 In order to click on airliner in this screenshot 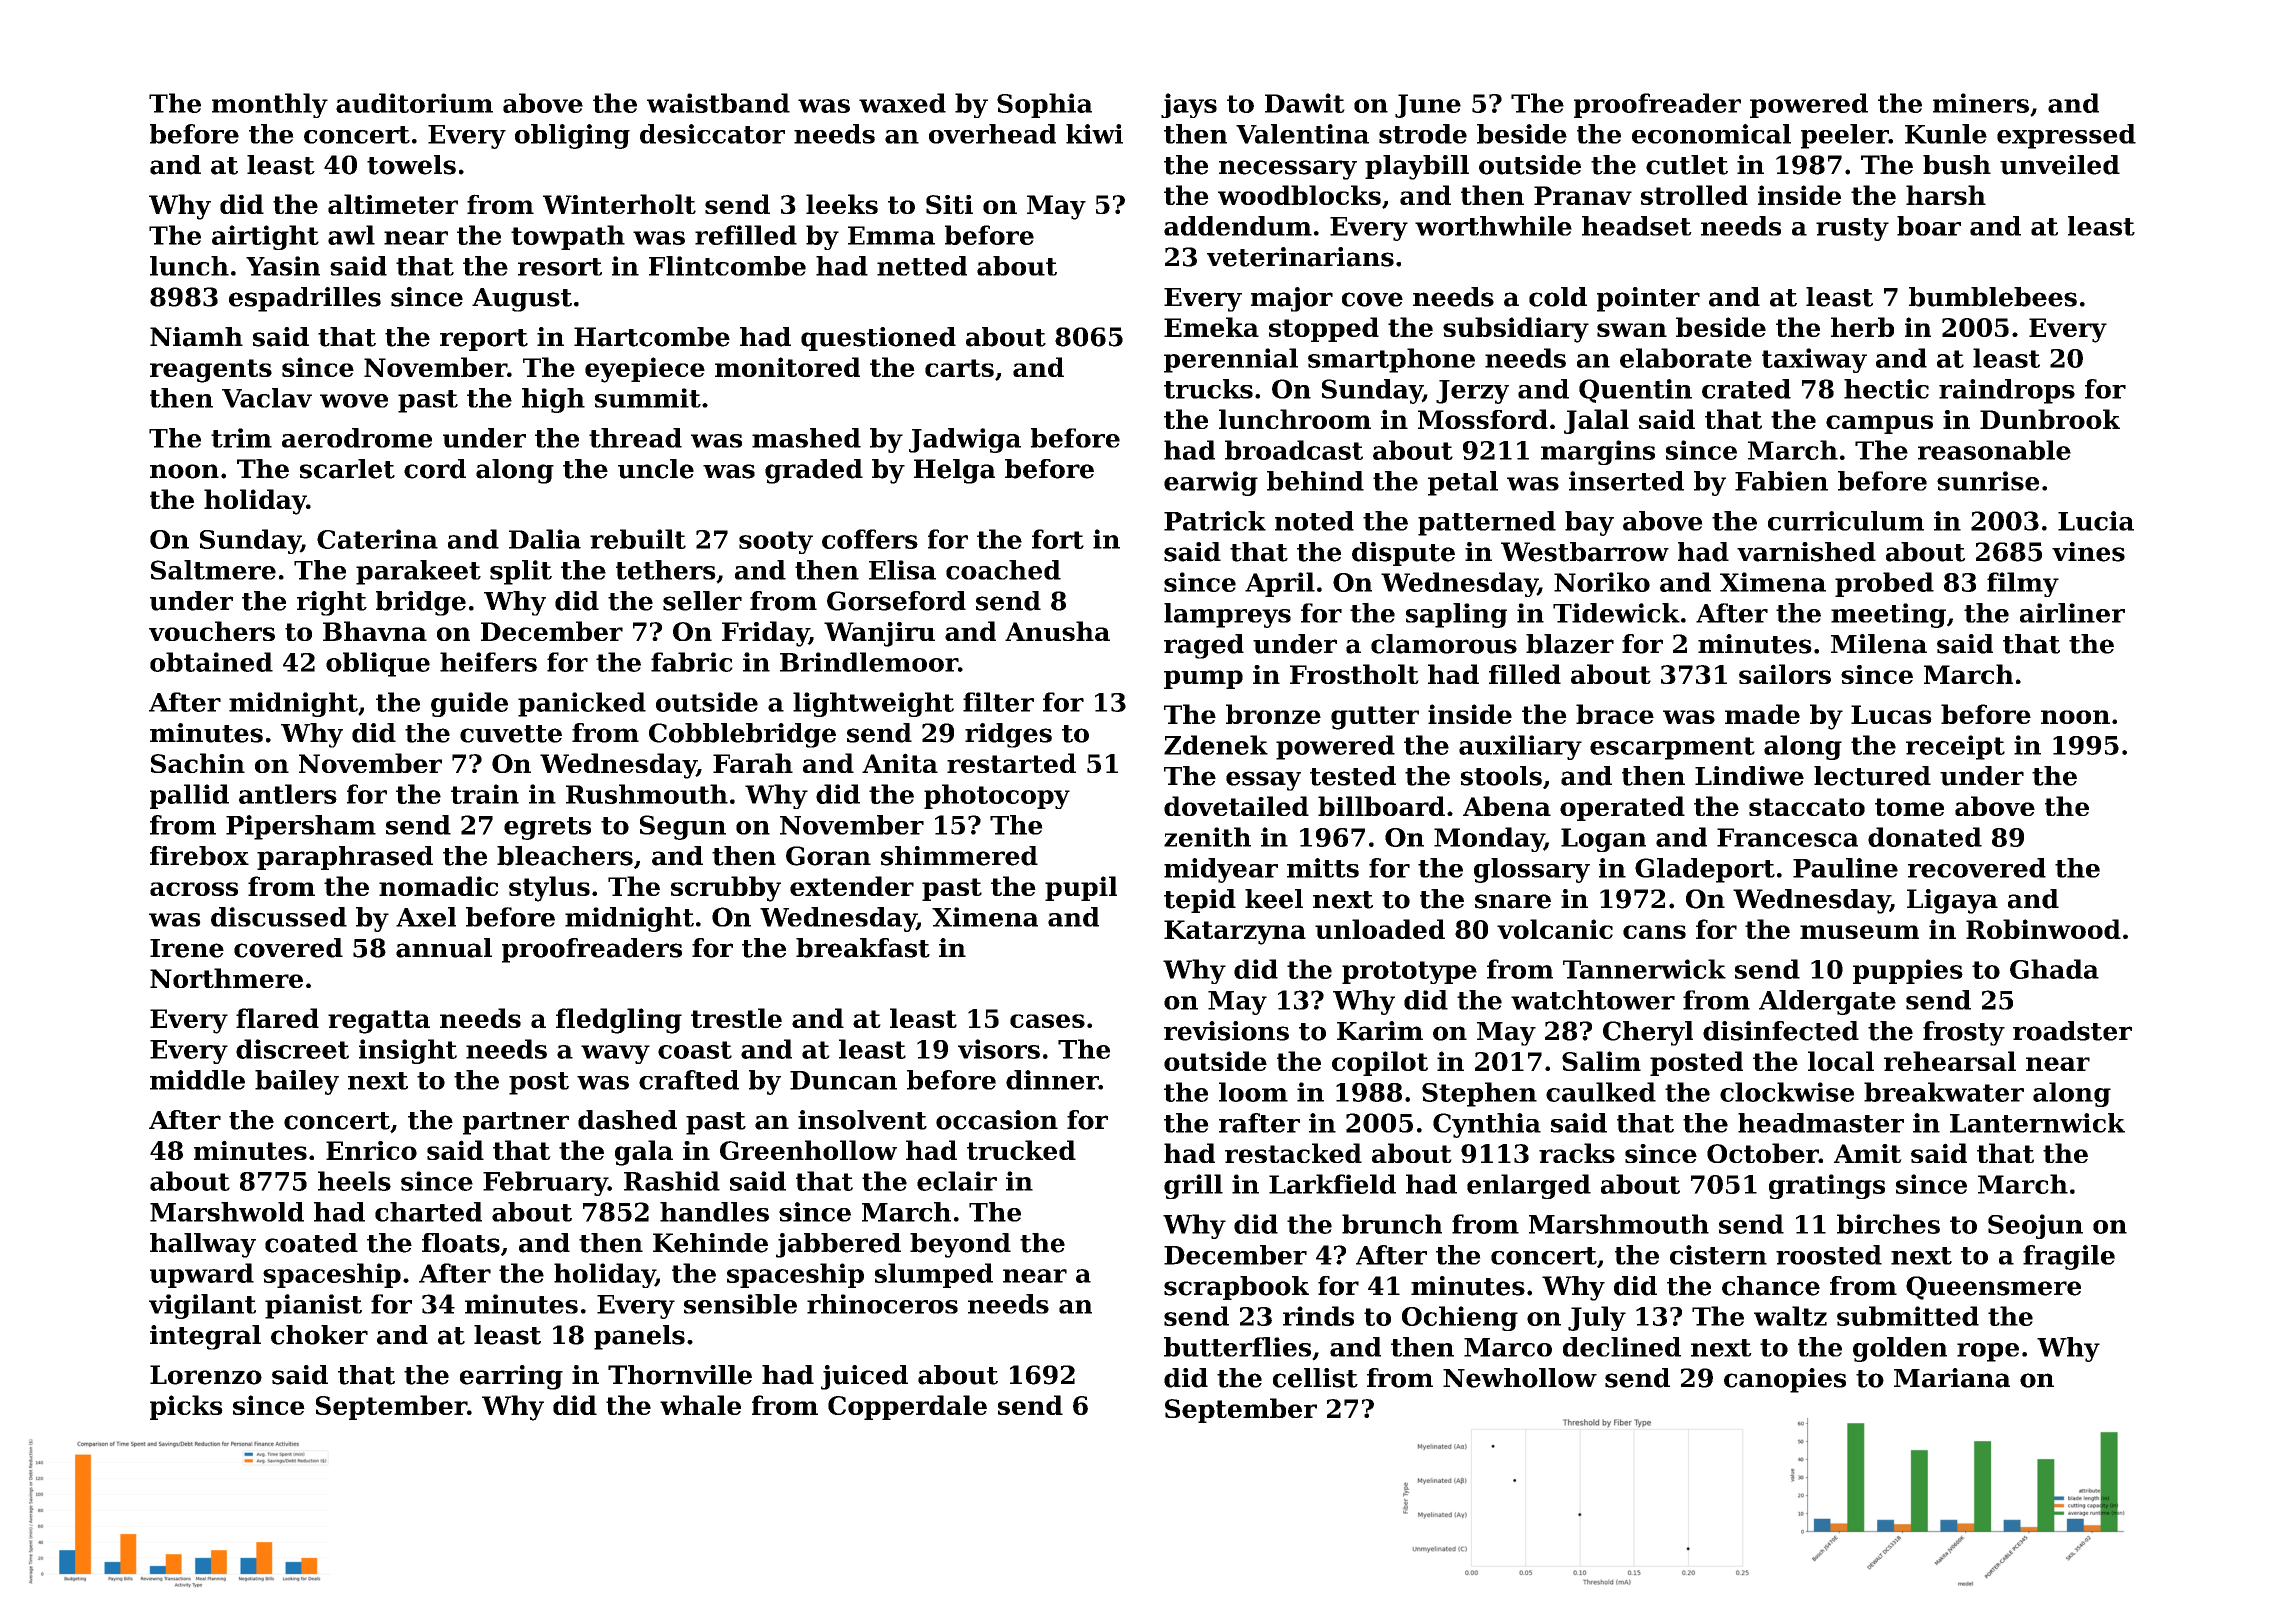, I will do `click(2072, 613)`.
